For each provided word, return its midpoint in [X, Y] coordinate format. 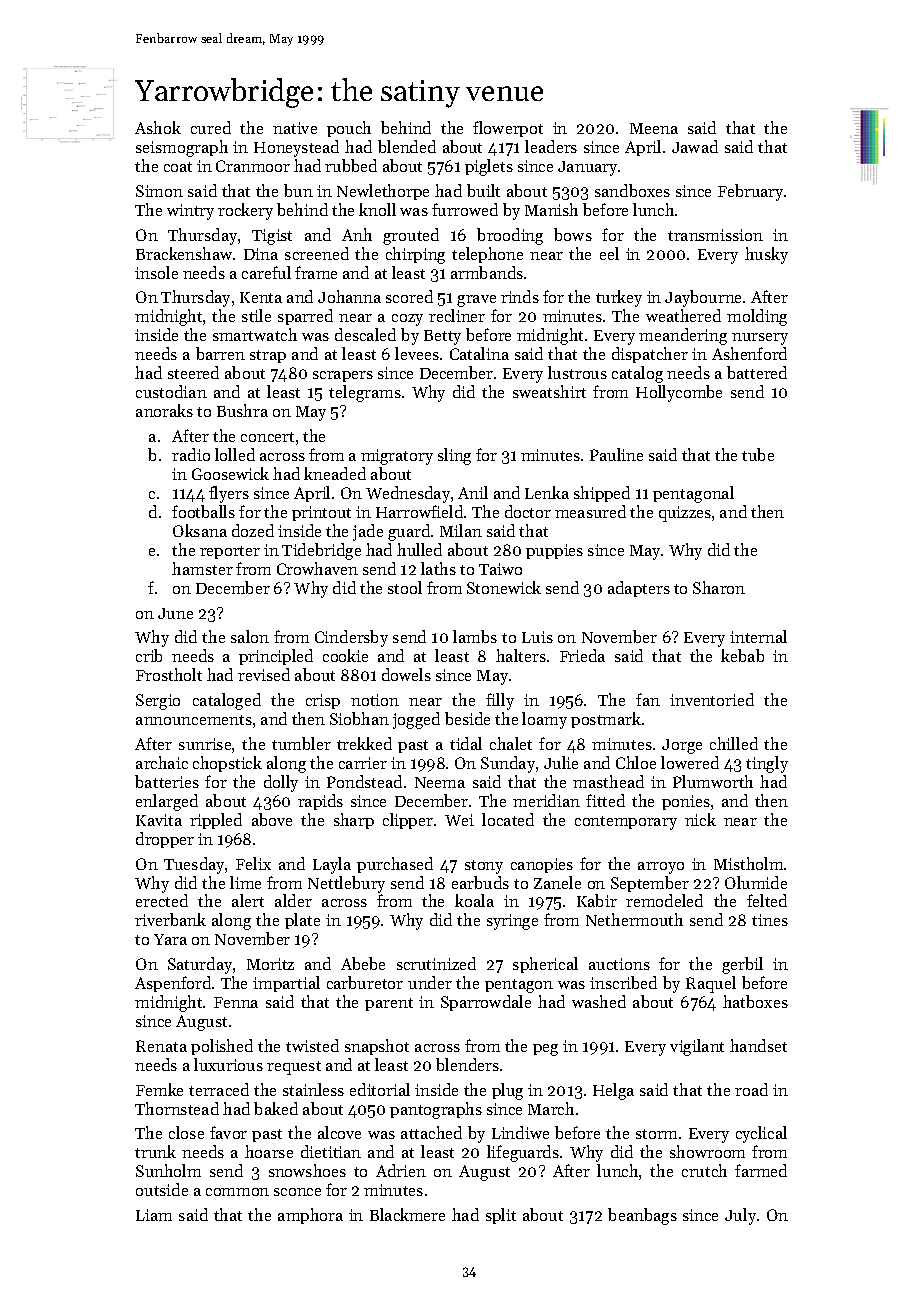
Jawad [695, 146]
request [294, 1068]
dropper [165, 840]
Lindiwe [520, 1132]
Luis [537, 637]
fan [648, 699]
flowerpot [508, 129]
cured [211, 127]
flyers [229, 494]
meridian [546, 800]
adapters [639, 589]
